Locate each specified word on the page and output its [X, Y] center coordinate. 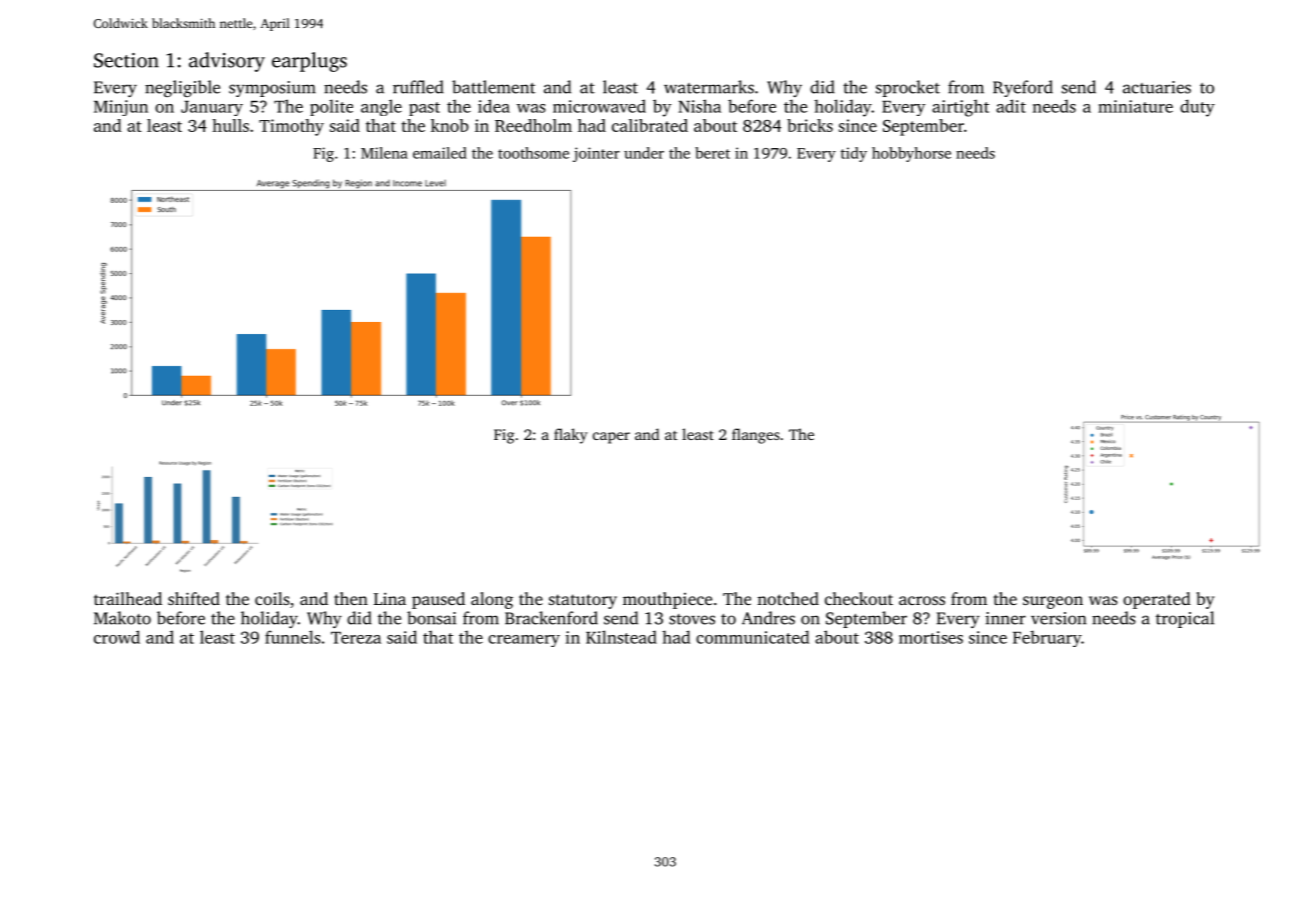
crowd [117, 637]
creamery [524, 641]
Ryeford [1023, 88]
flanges [756, 436]
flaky [571, 436]
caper [611, 438]
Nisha [699, 106]
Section [126, 60]
